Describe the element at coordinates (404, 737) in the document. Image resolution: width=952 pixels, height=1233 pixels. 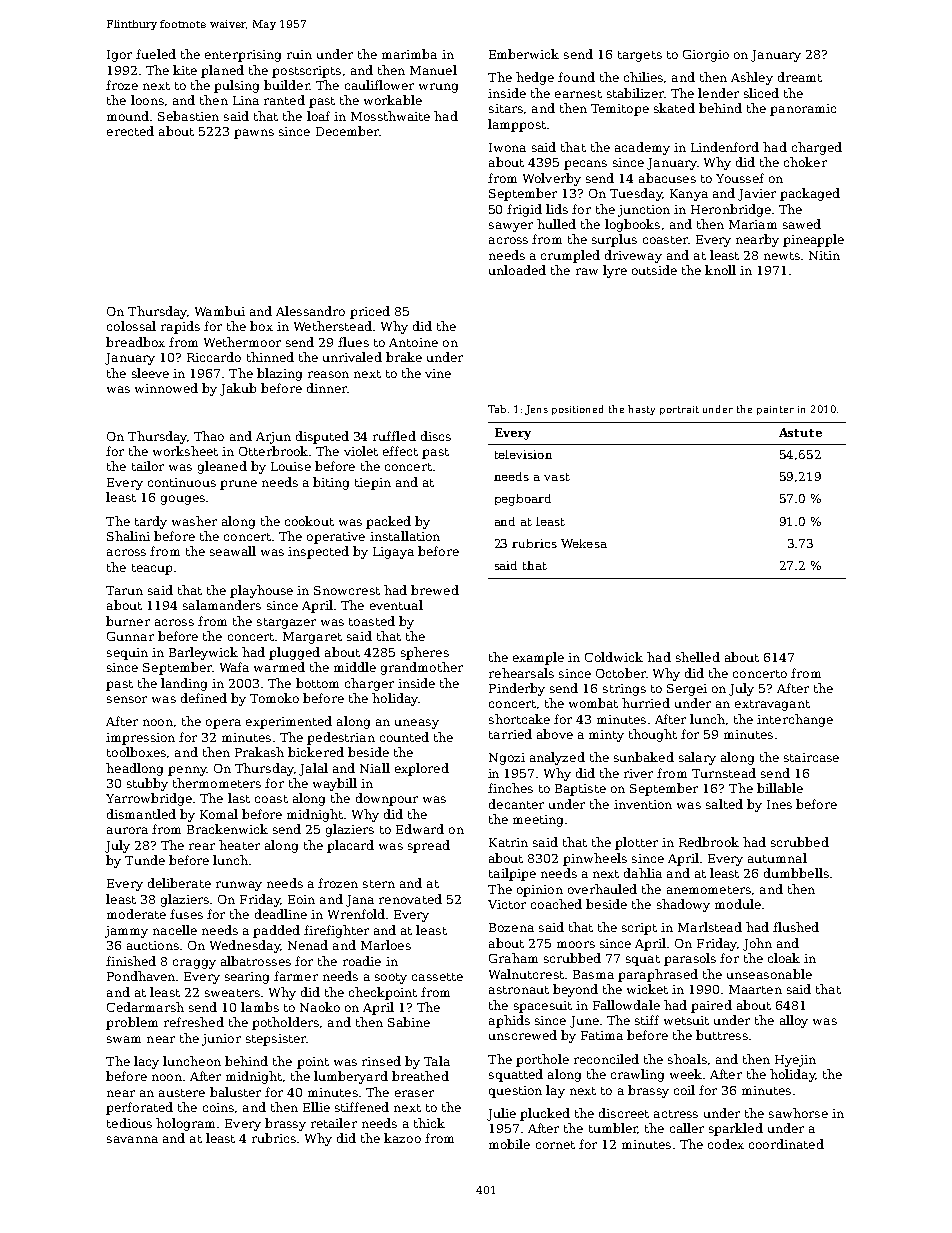
I see `counted` at that location.
